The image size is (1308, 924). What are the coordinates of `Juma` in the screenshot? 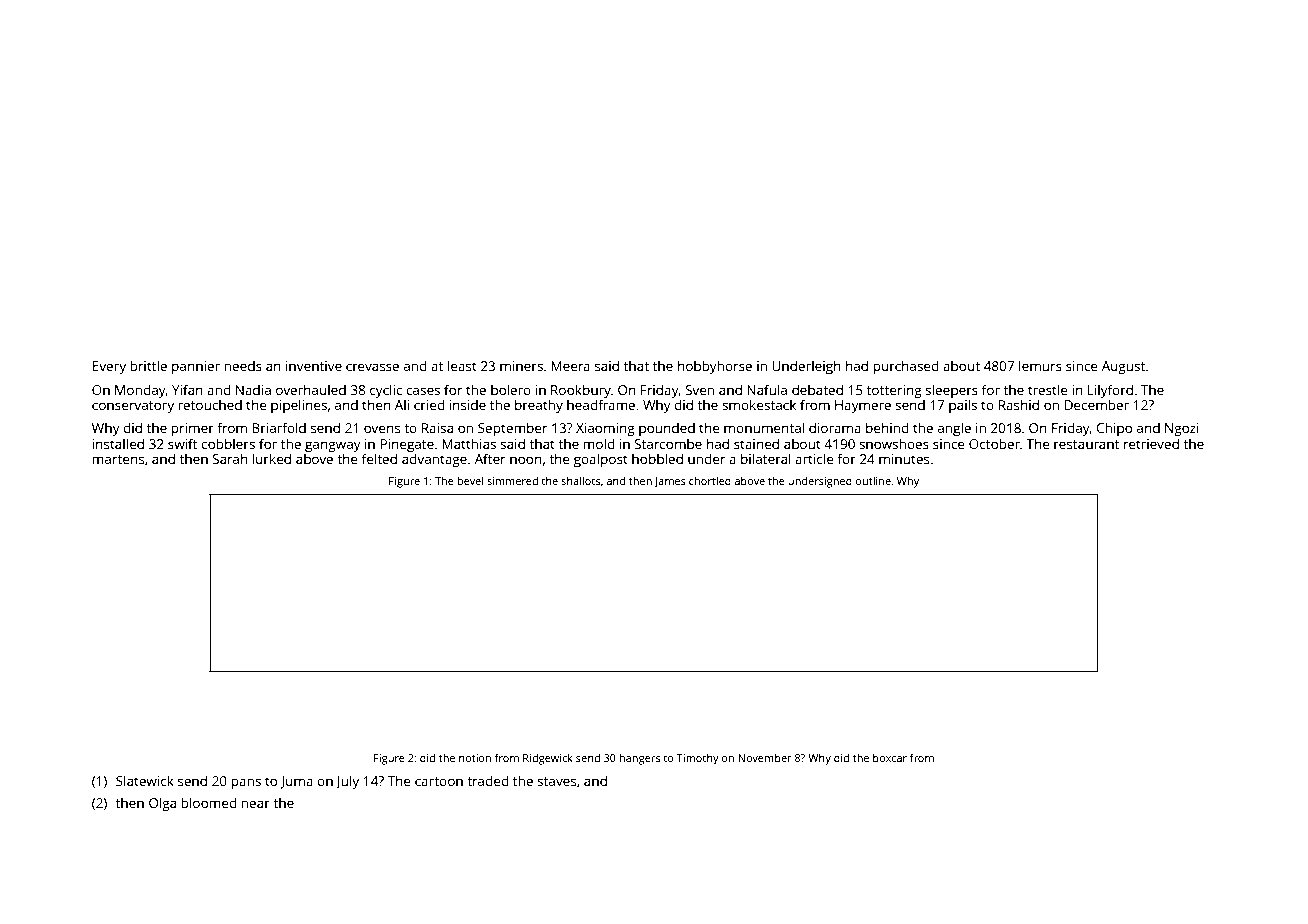 It's located at (296, 782).
